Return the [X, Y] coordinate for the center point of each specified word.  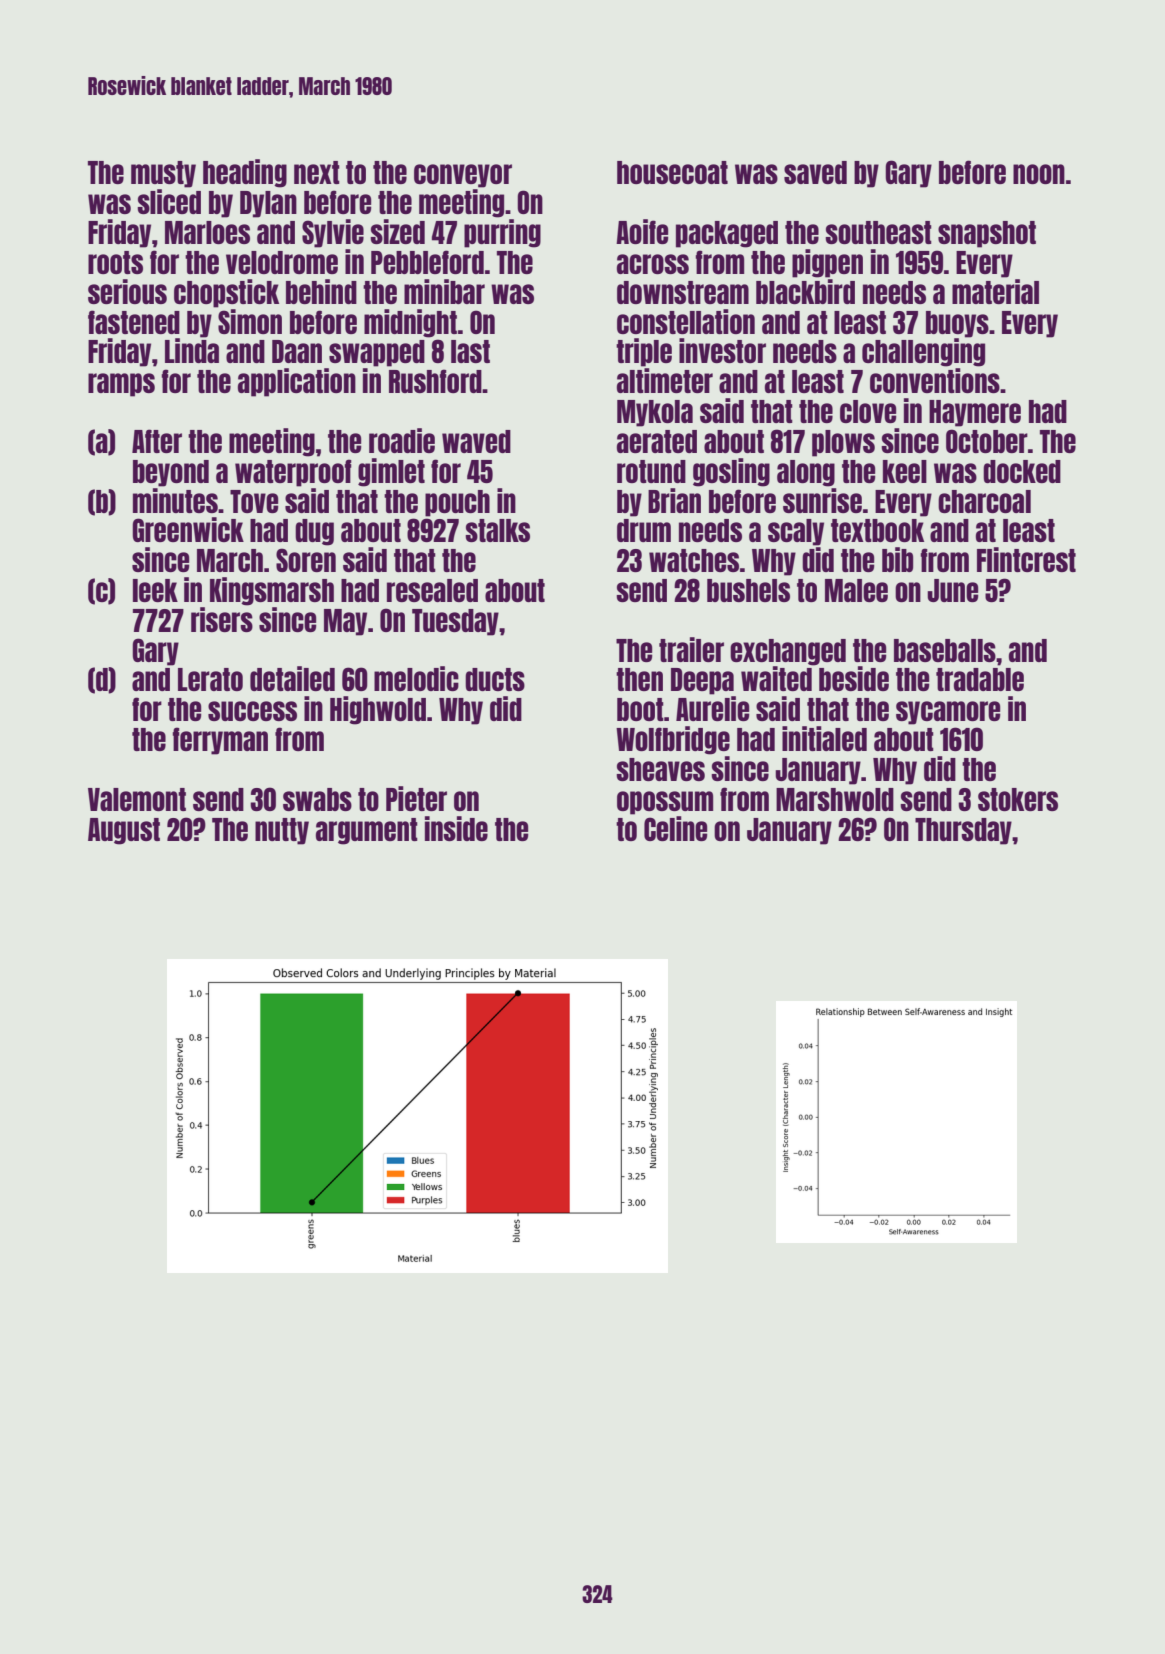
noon [1039, 174]
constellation [686, 321]
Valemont [137, 799]
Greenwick [188, 529]
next [317, 172]
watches [694, 560]
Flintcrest [1026, 559]
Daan [297, 351]
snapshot [987, 234]
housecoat [672, 172]
